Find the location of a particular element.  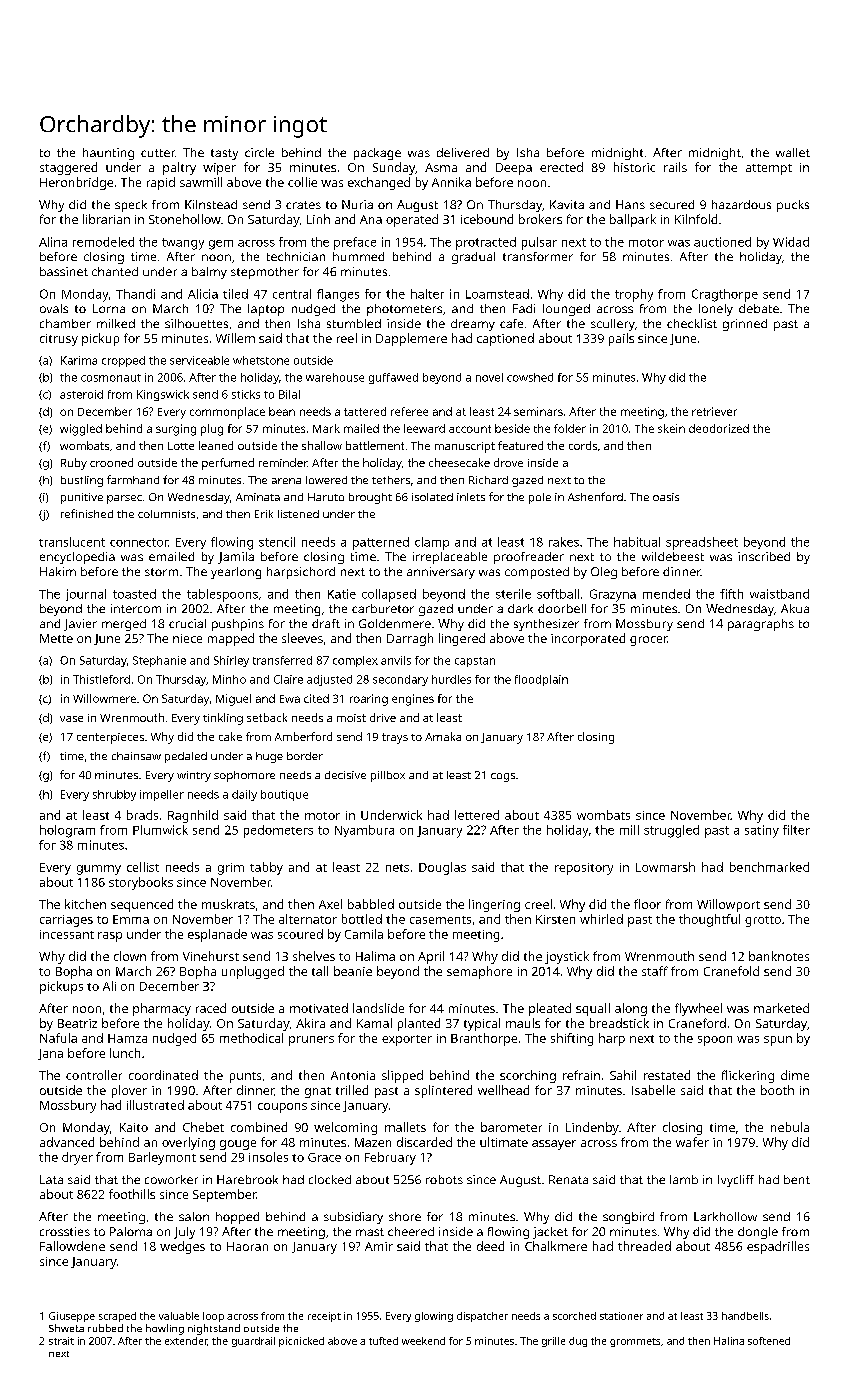

featured is located at coordinates (520, 445).
